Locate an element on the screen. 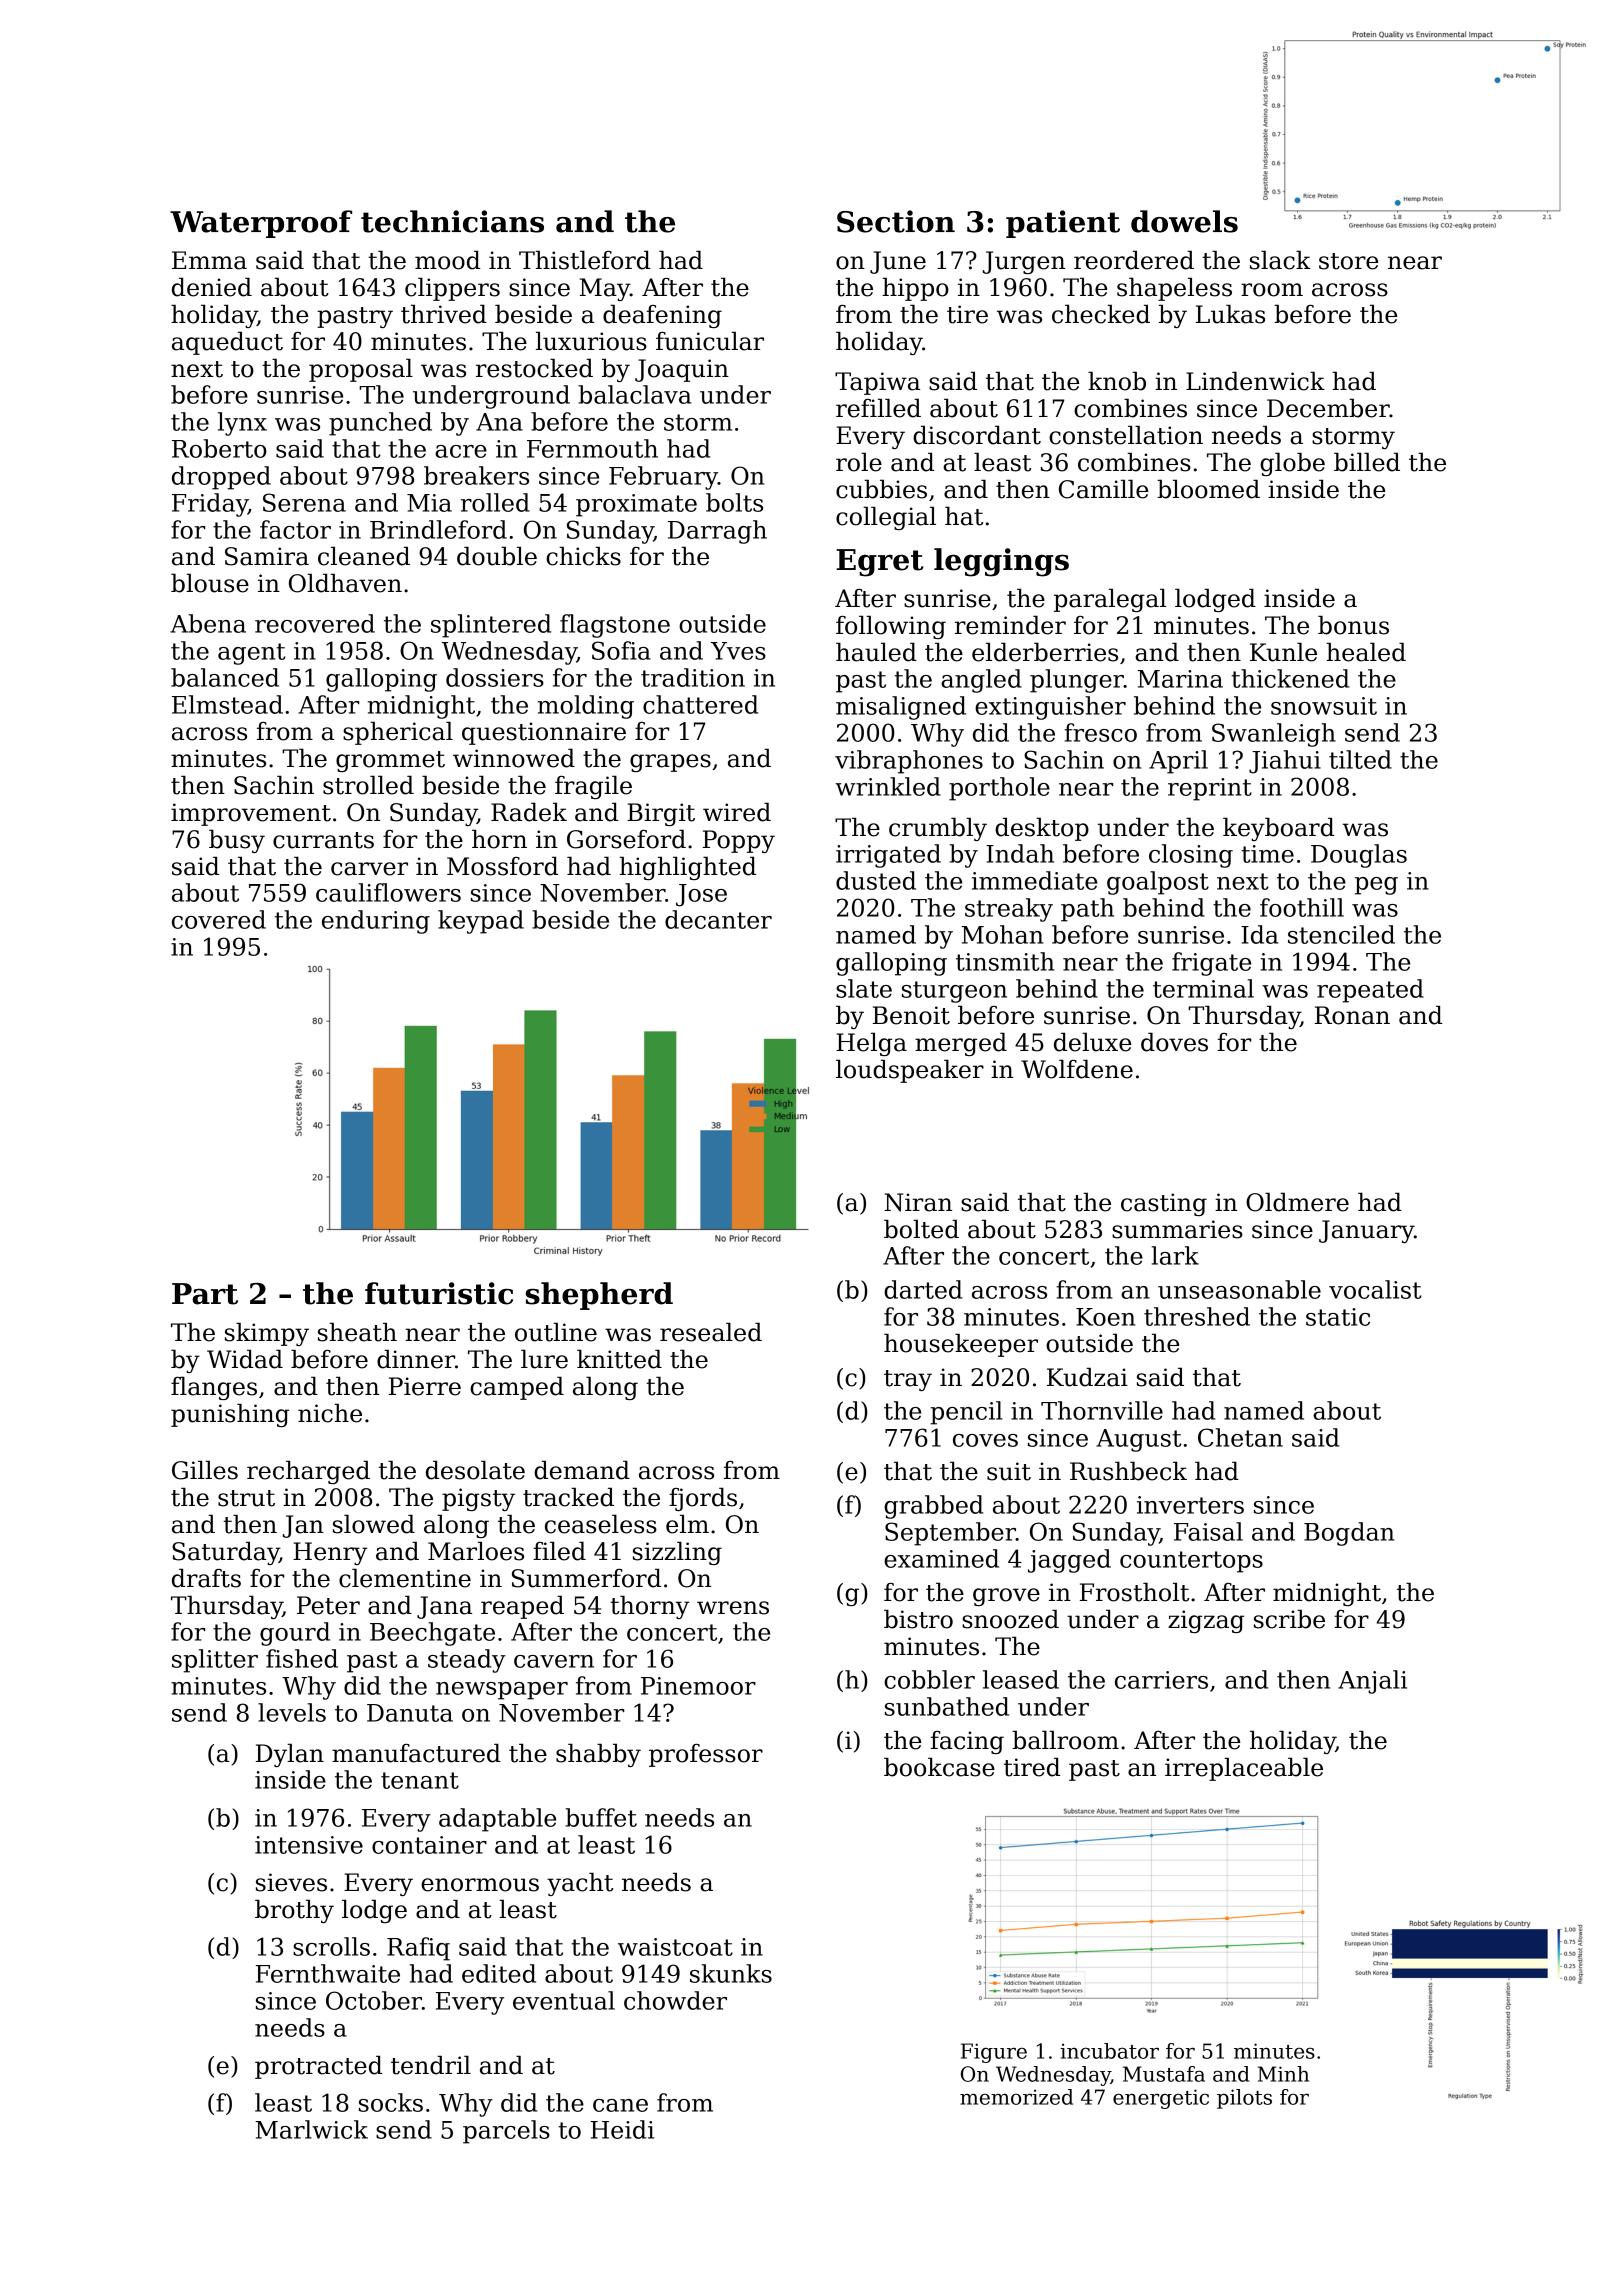 Image resolution: width=1620 pixels, height=2292 pixels. brothy is located at coordinates (294, 1911).
